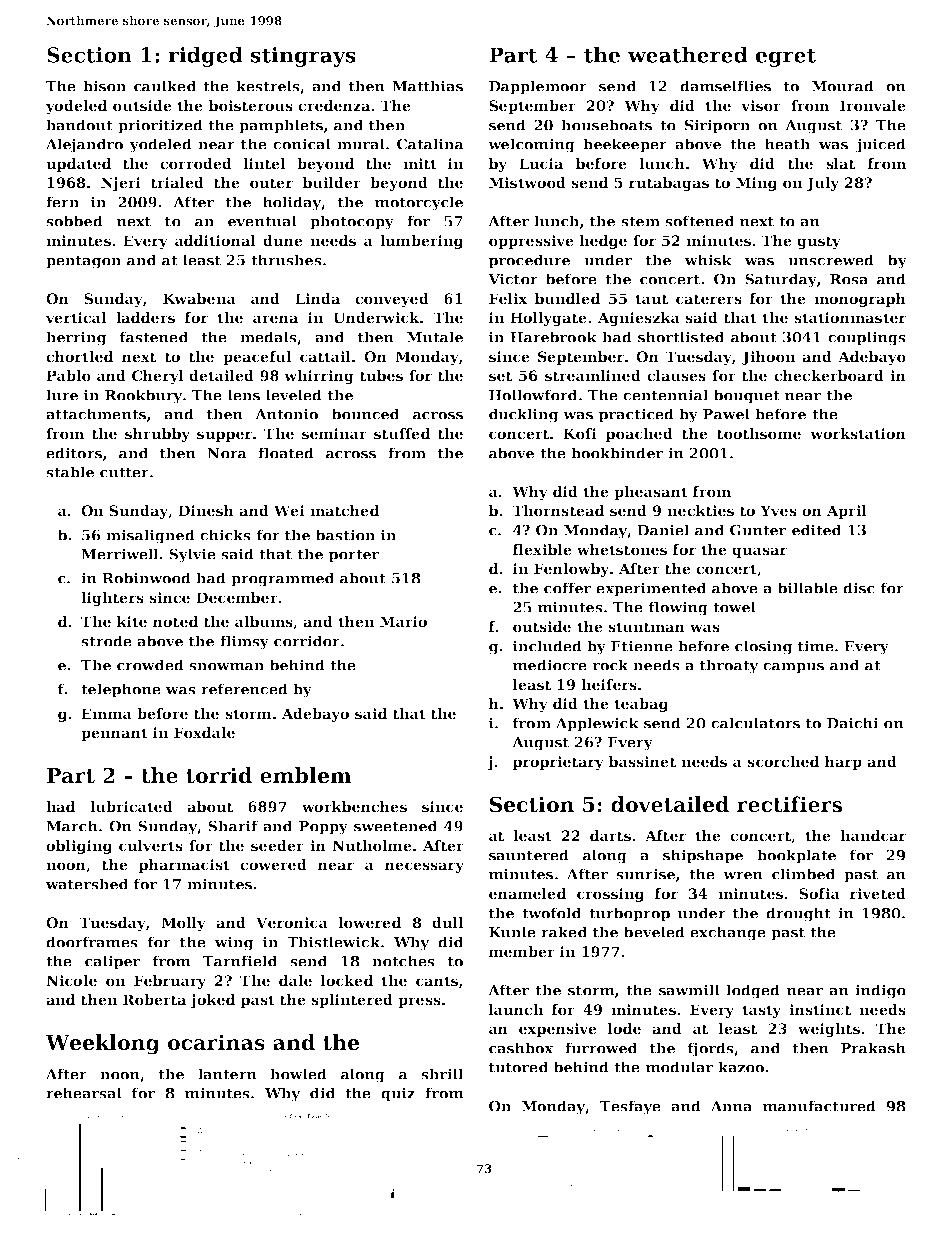 The image size is (952, 1233). I want to click on prioritized, so click(160, 126).
